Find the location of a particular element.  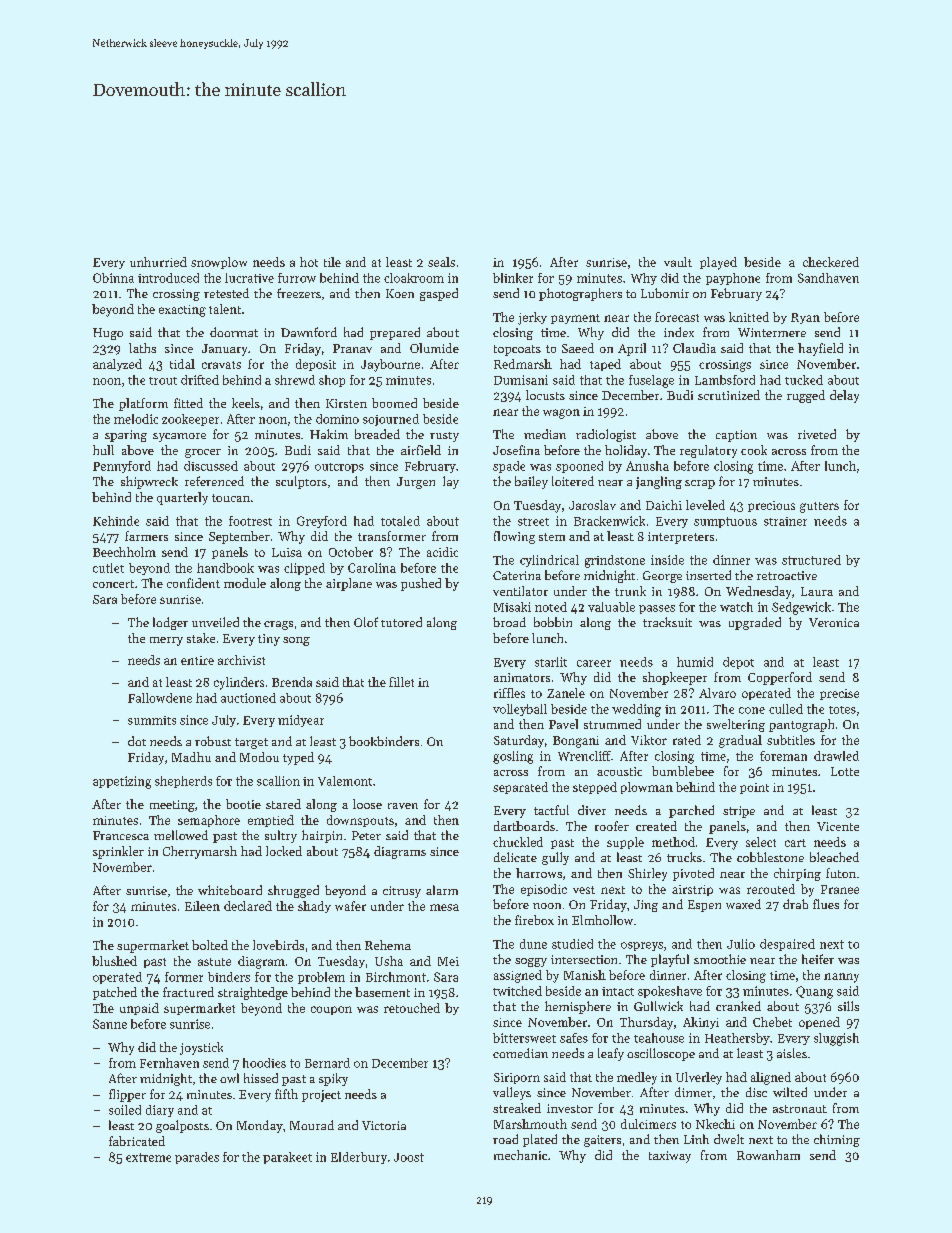

hull is located at coordinates (103, 450).
